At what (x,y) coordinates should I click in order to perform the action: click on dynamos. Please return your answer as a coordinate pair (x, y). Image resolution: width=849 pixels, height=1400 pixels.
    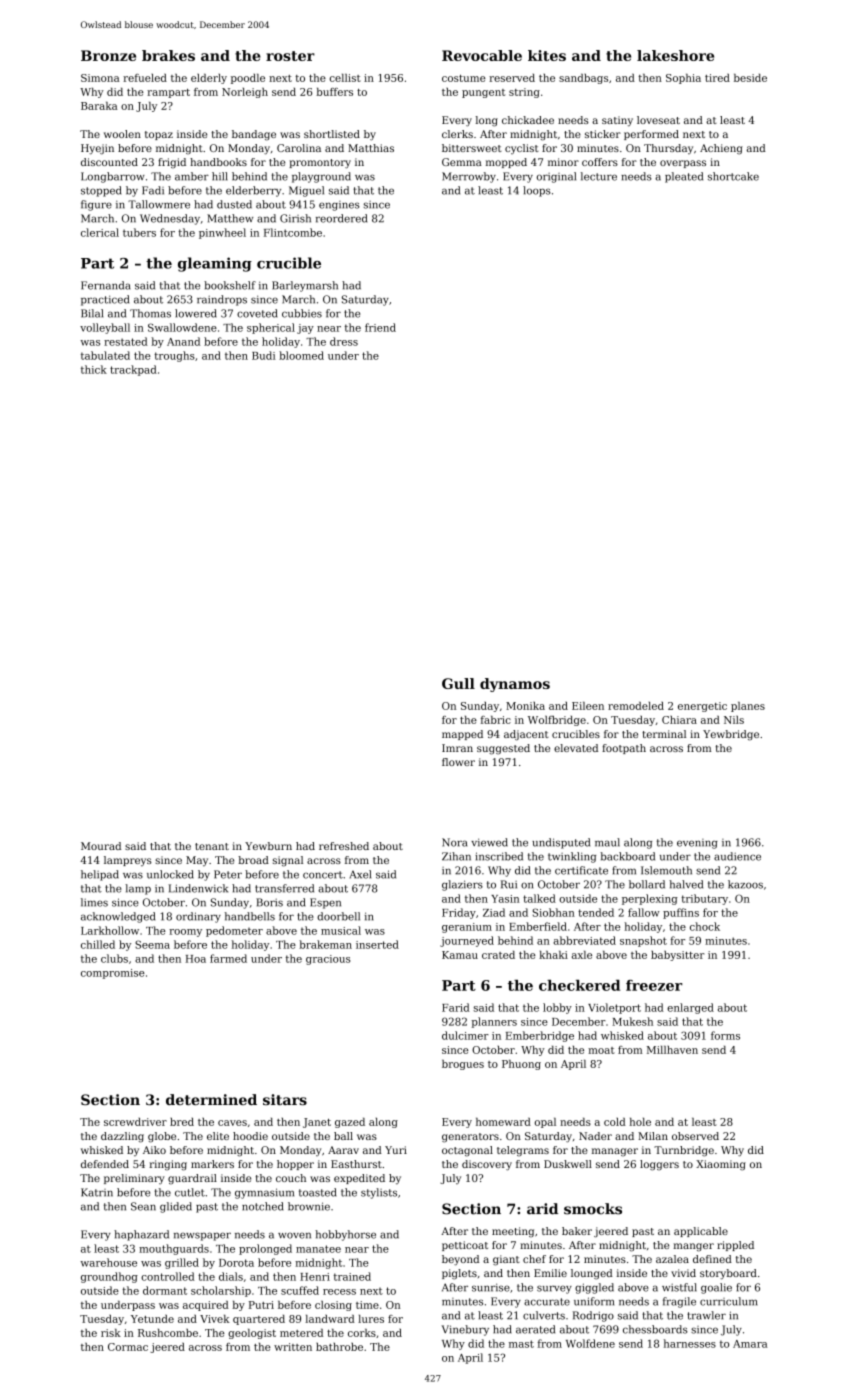
    Looking at the image, I should click on (515, 685).
